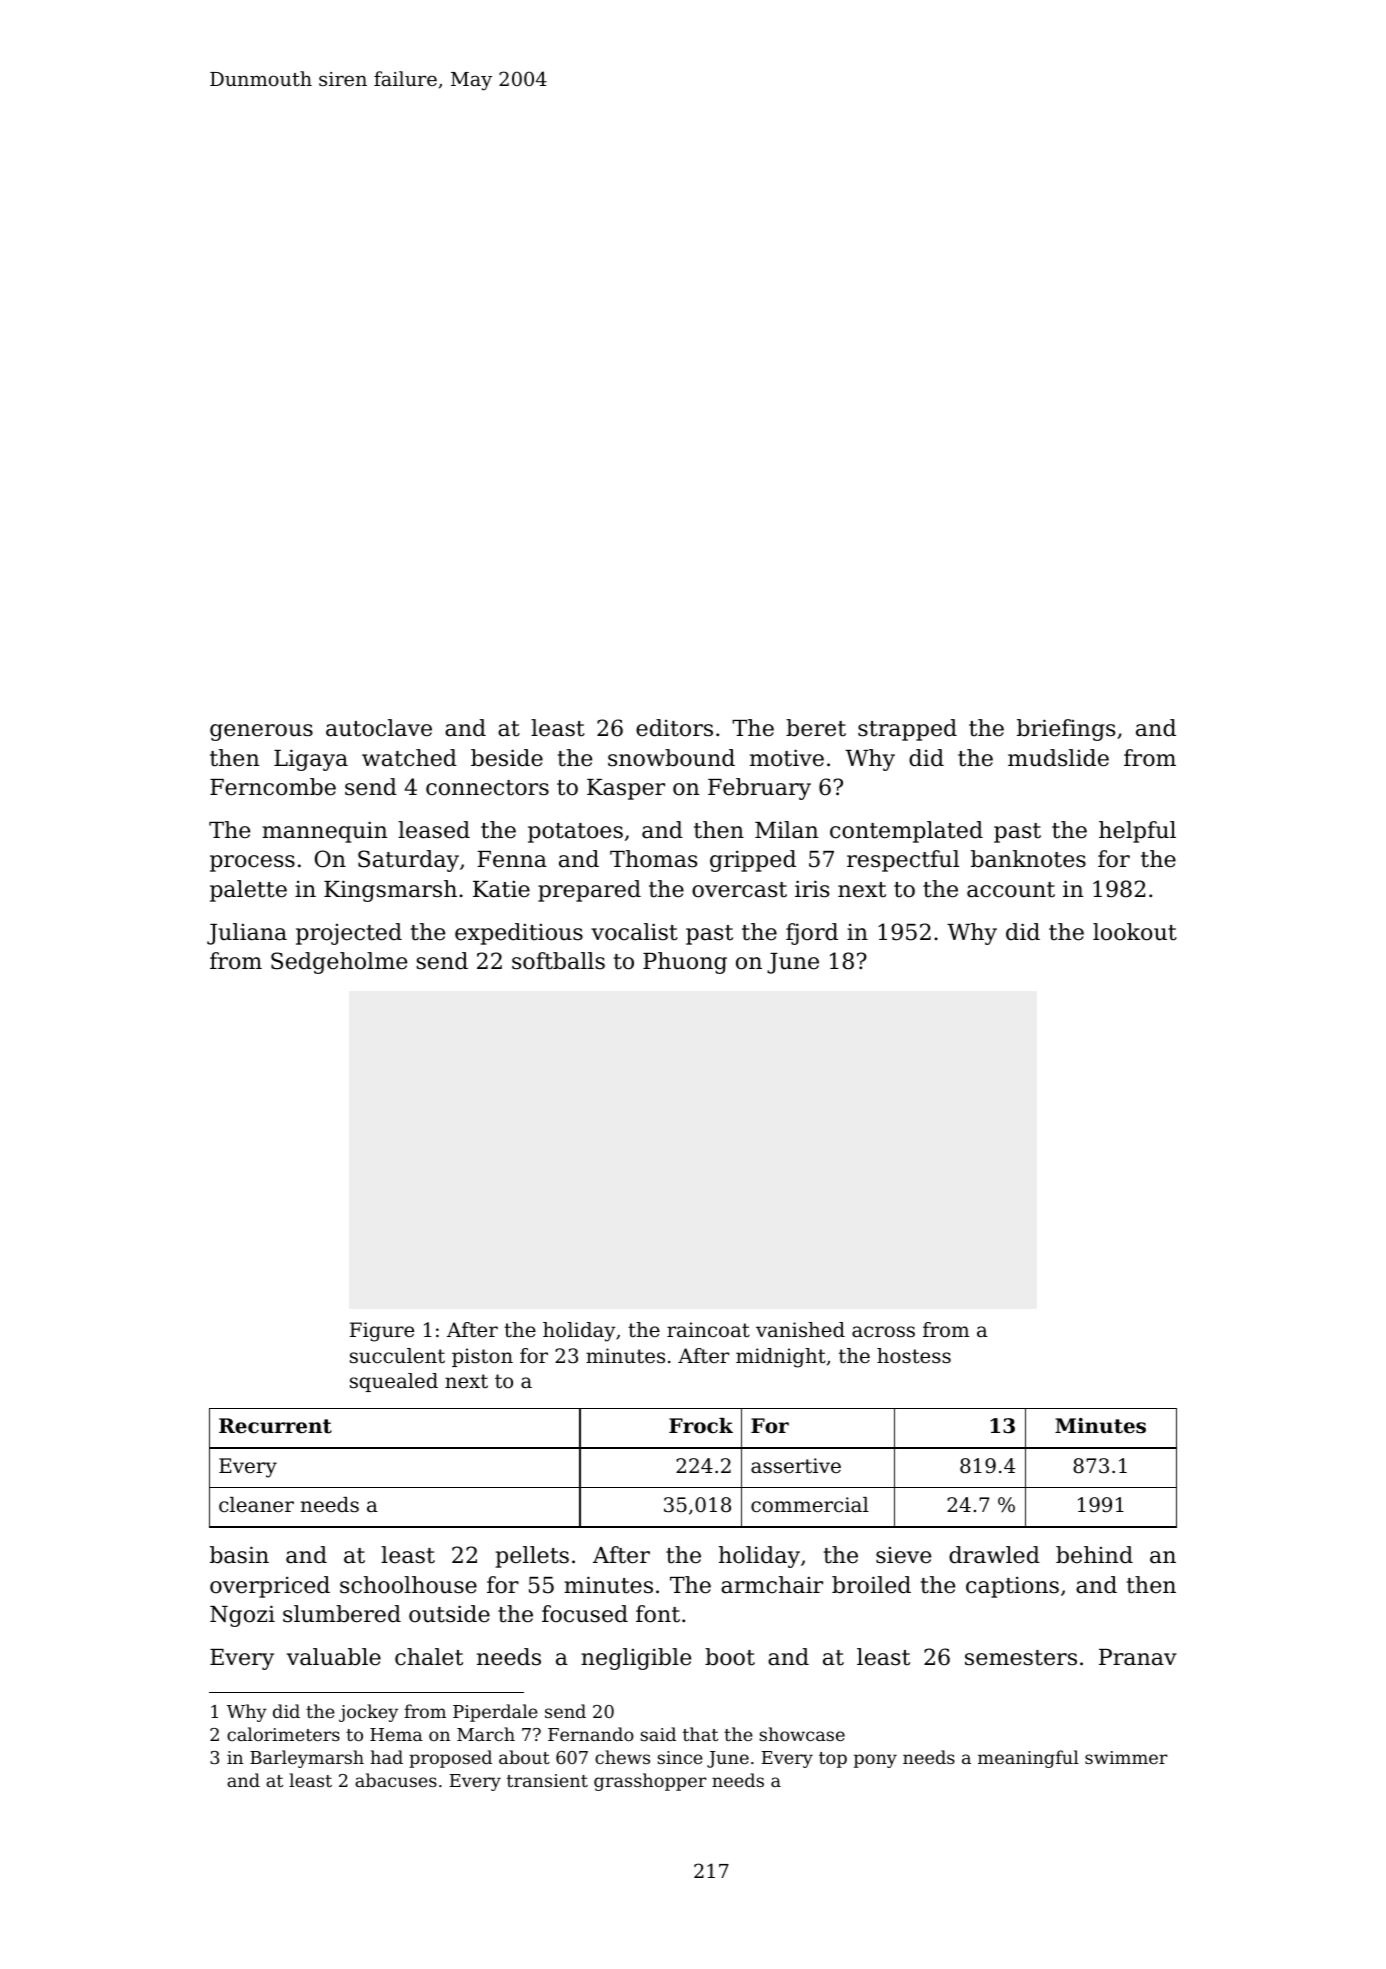  Describe the element at coordinates (1094, 1555) in the screenshot. I see `behind` at that location.
